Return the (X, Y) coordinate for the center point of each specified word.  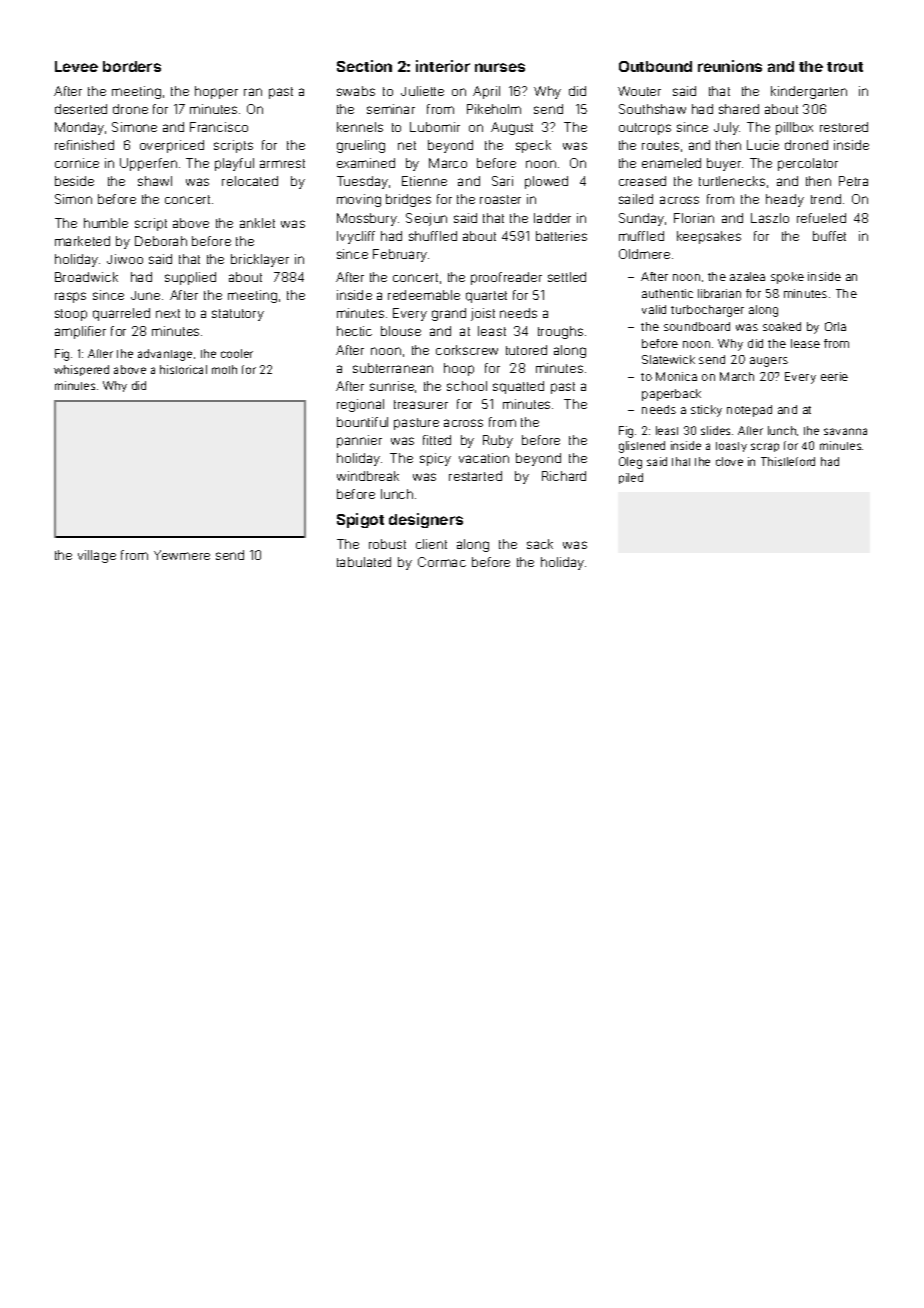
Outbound (655, 66)
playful (234, 164)
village (97, 556)
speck (533, 146)
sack (540, 544)
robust (387, 544)
